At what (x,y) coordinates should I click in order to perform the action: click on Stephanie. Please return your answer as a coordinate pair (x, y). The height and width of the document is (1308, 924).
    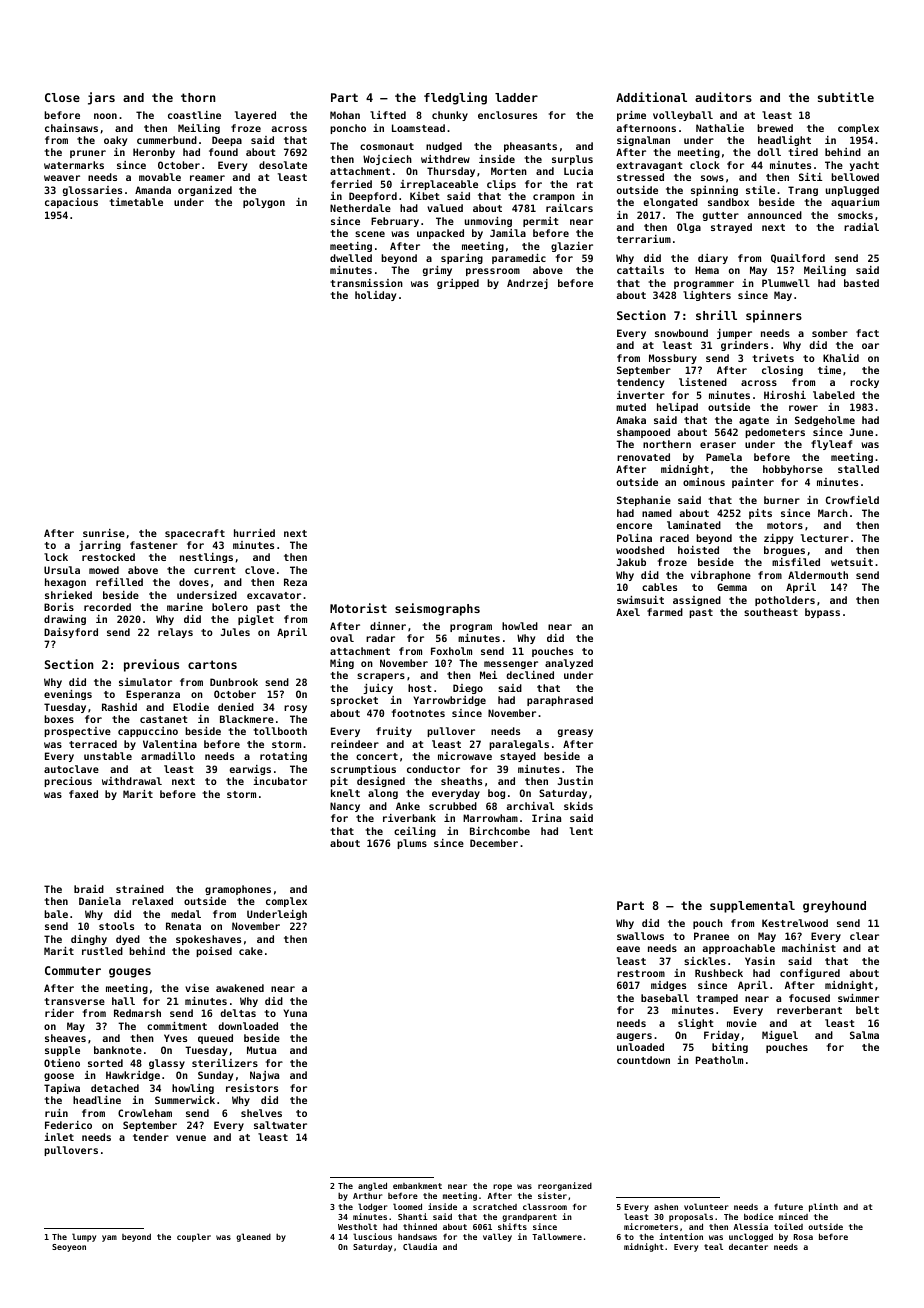
    Looking at the image, I should click on (644, 501).
